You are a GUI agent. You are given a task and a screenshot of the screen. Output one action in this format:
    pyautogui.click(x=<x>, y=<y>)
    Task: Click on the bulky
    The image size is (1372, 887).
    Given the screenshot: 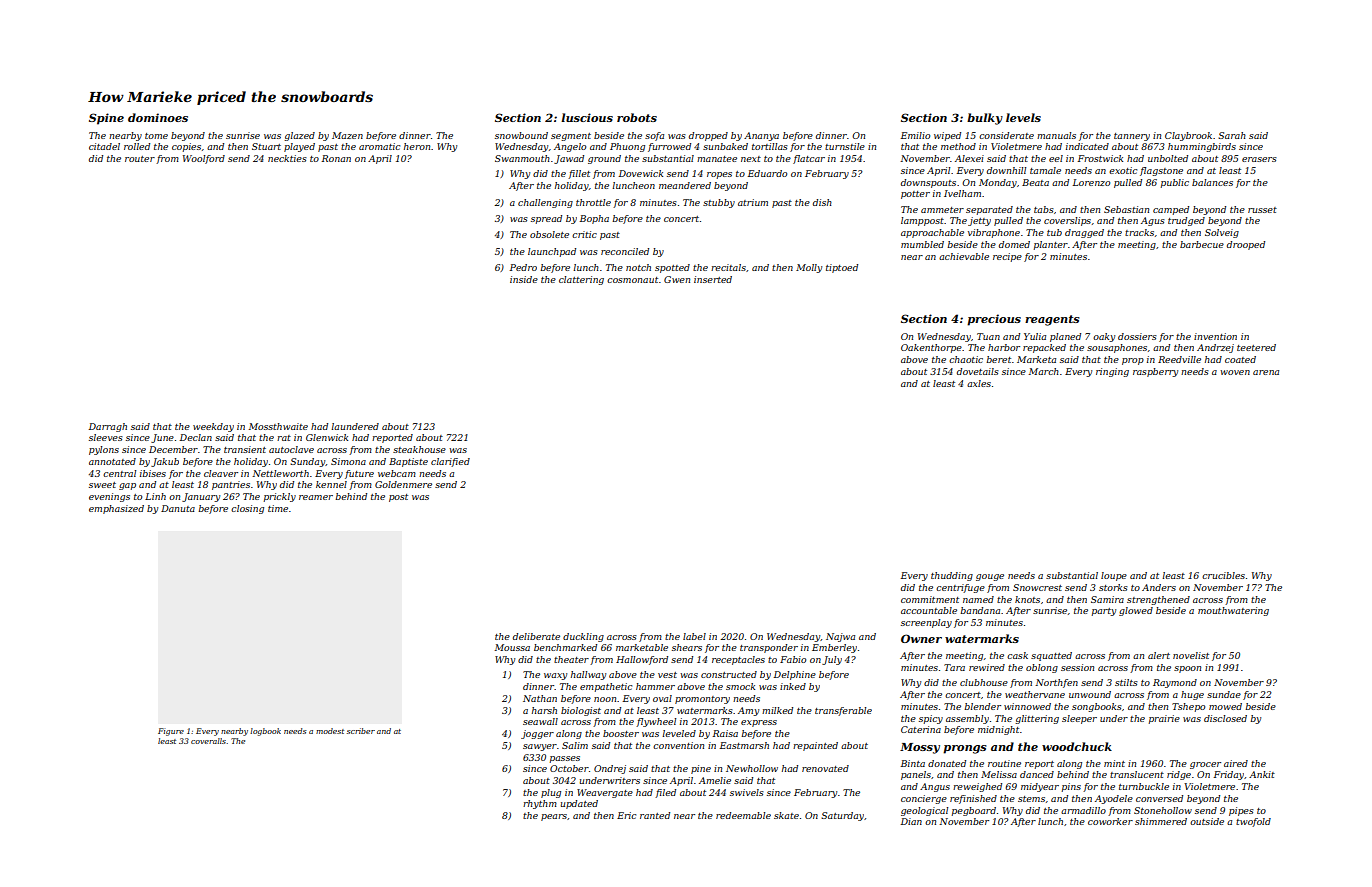 What is the action you would take?
    pyautogui.click(x=985, y=119)
